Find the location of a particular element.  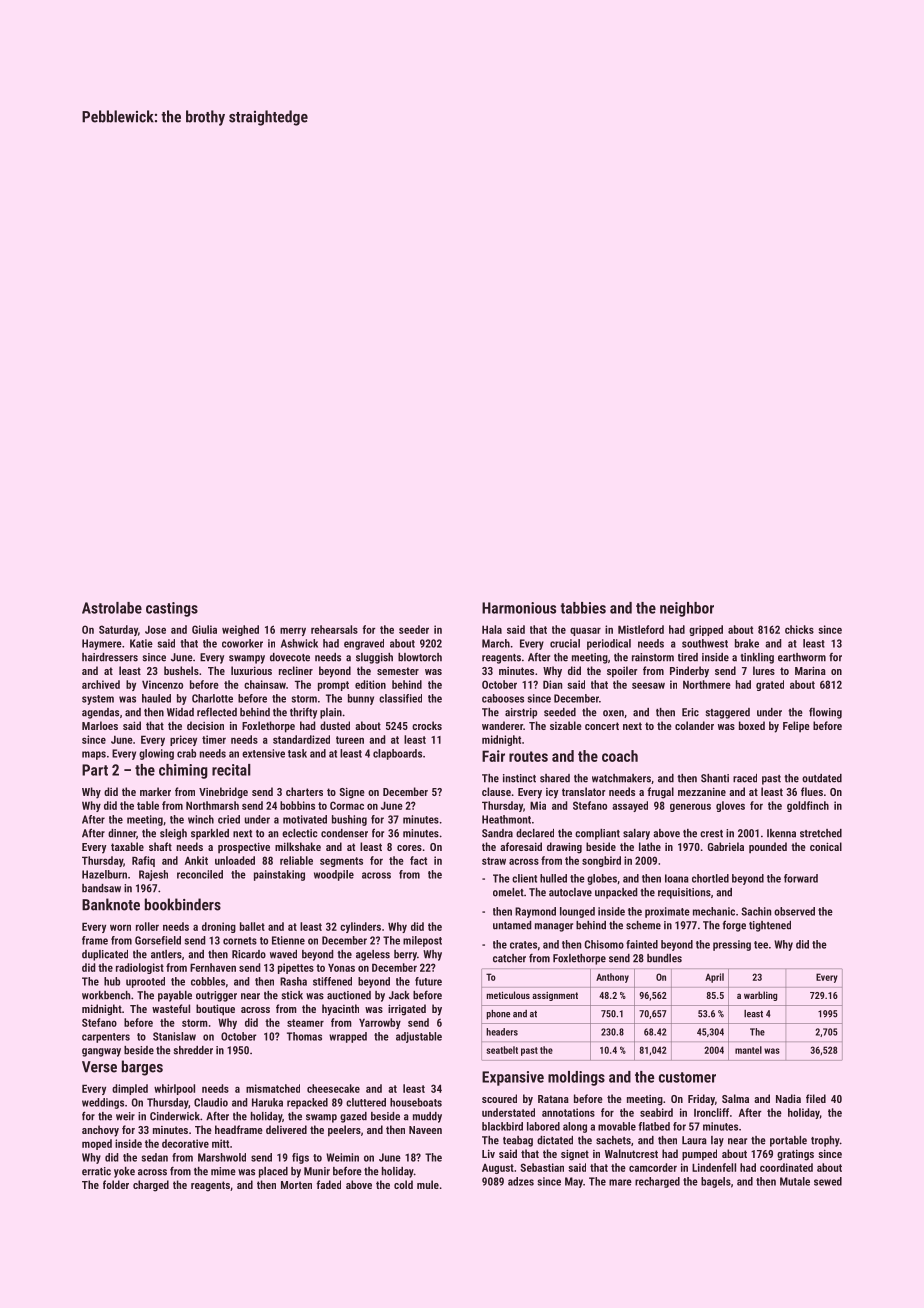

tee is located at coordinates (761, 945).
